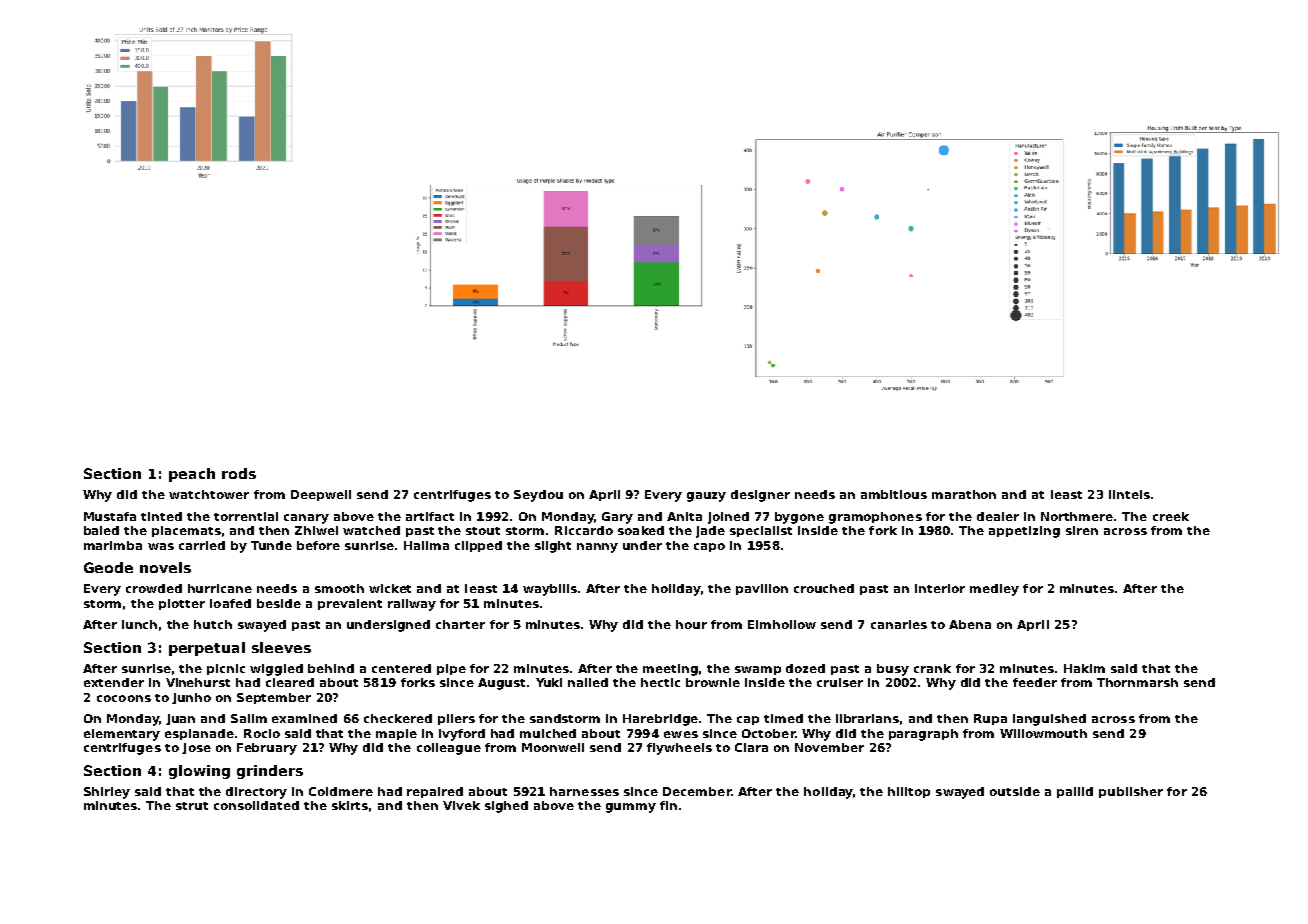  I want to click on watchtower, so click(209, 494).
